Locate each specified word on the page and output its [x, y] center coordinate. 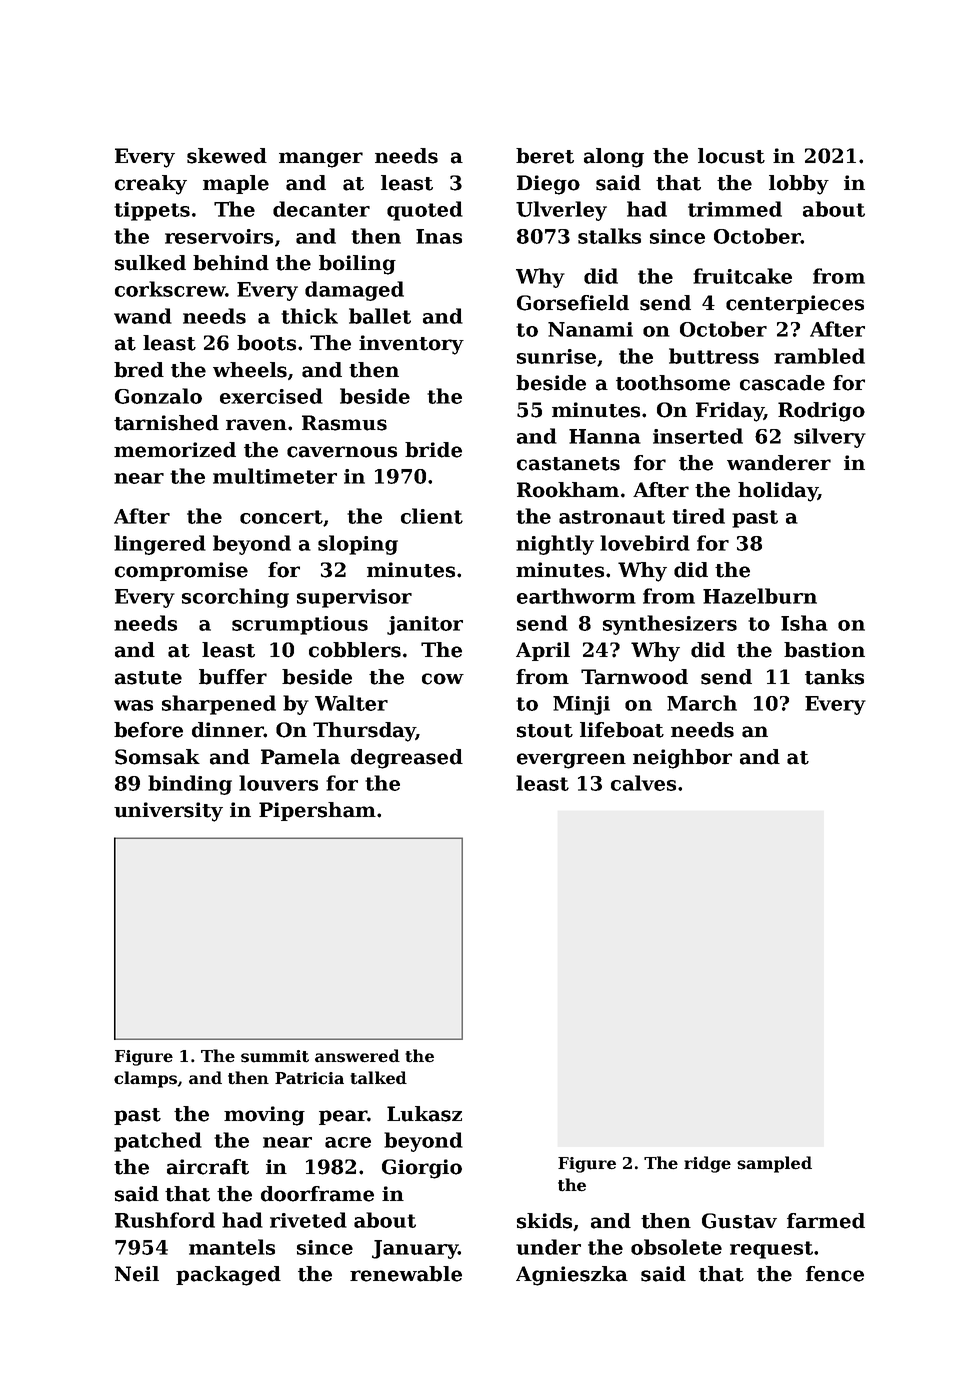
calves [643, 783]
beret [545, 156]
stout [545, 731]
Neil [137, 1274]
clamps [145, 1079]
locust [731, 156]
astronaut [612, 517]
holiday [778, 492]
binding [190, 785]
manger [321, 160]
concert [281, 517]
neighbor [682, 759]
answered [357, 1056]
